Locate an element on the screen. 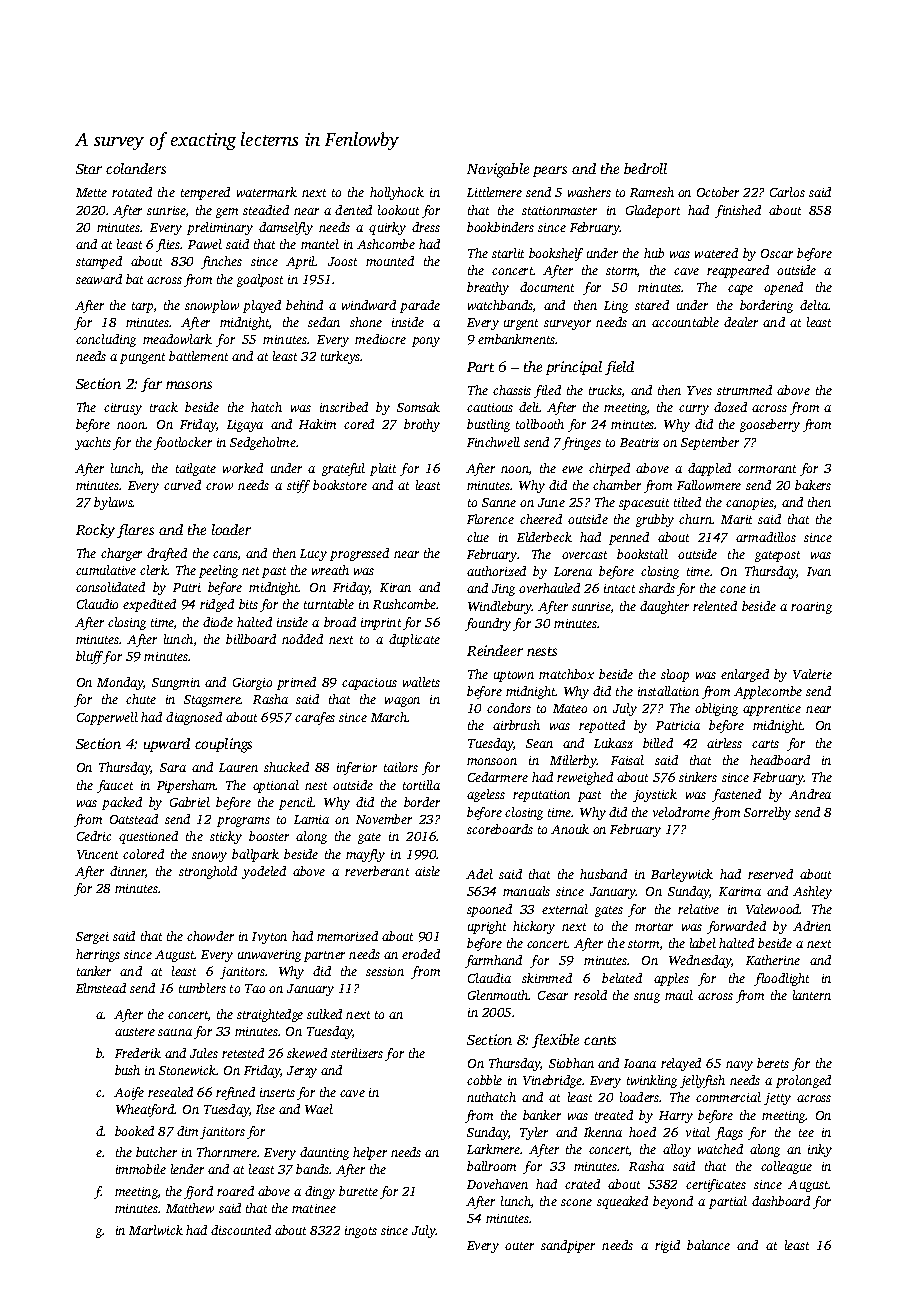 The height and width of the screenshot is (1316, 908). Mette is located at coordinates (91, 192).
